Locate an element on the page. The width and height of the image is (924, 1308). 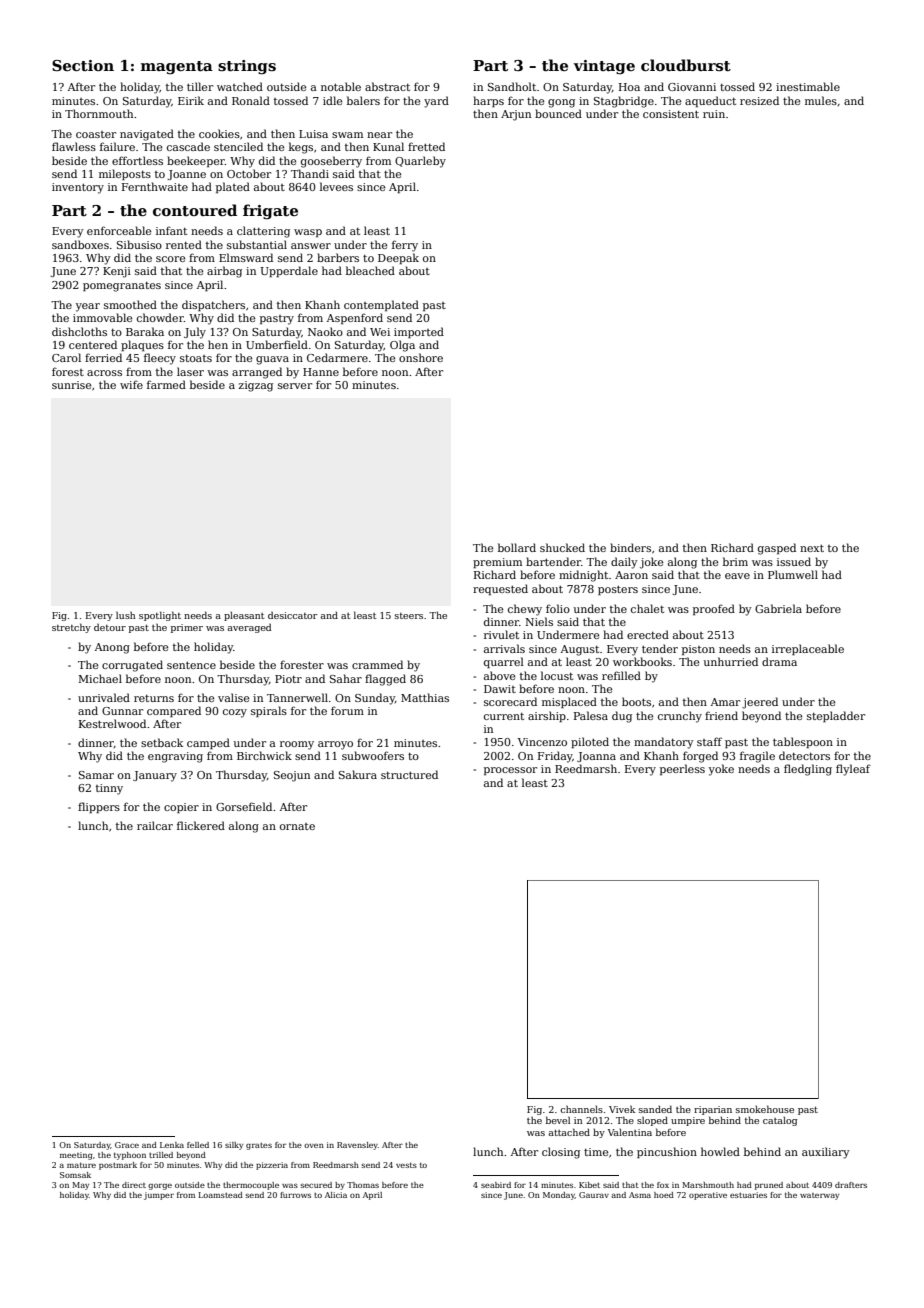
Cedarmere is located at coordinates (337, 357).
